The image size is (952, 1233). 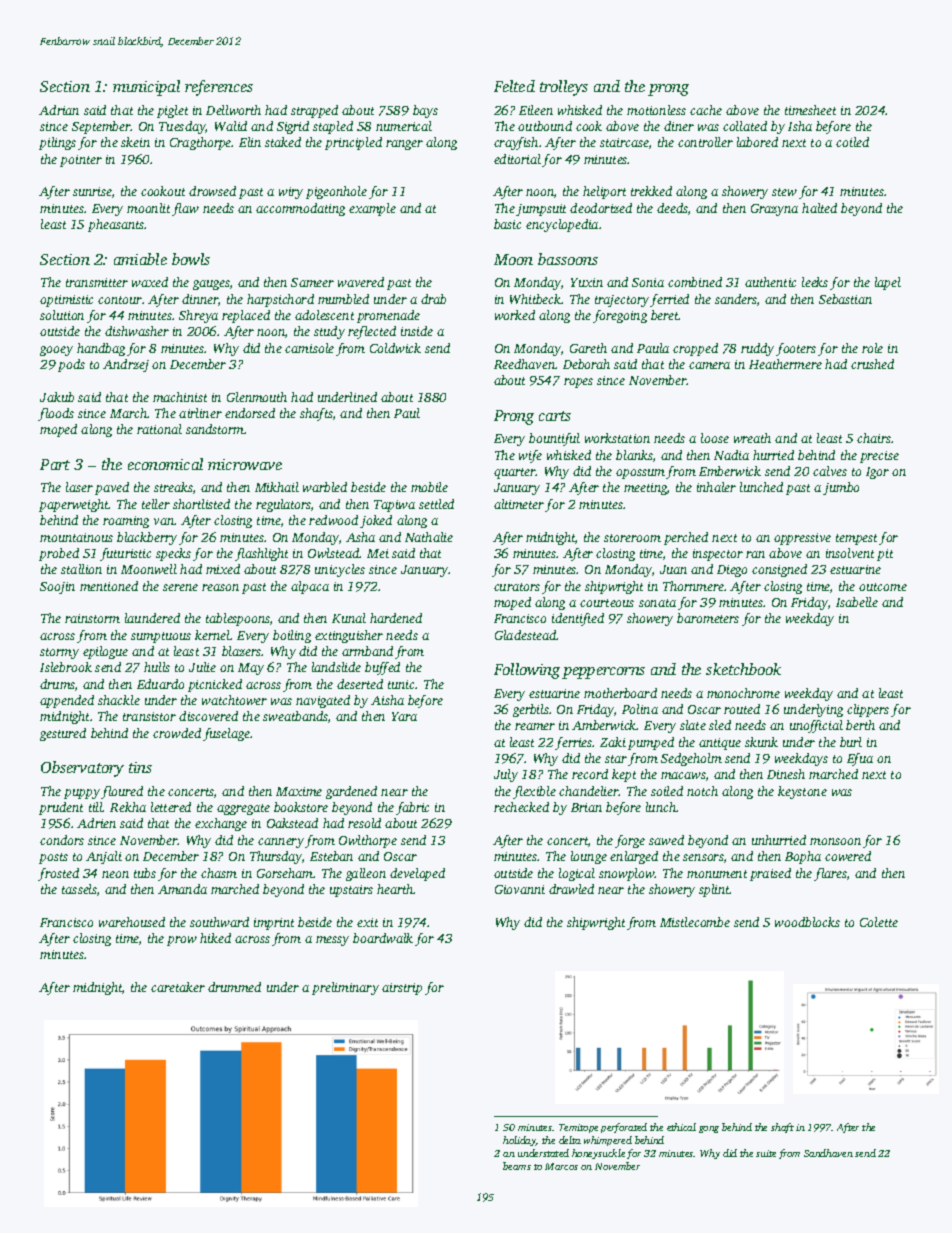 What do you see at coordinates (82, 794) in the screenshot?
I see `puppy` at bounding box center [82, 794].
